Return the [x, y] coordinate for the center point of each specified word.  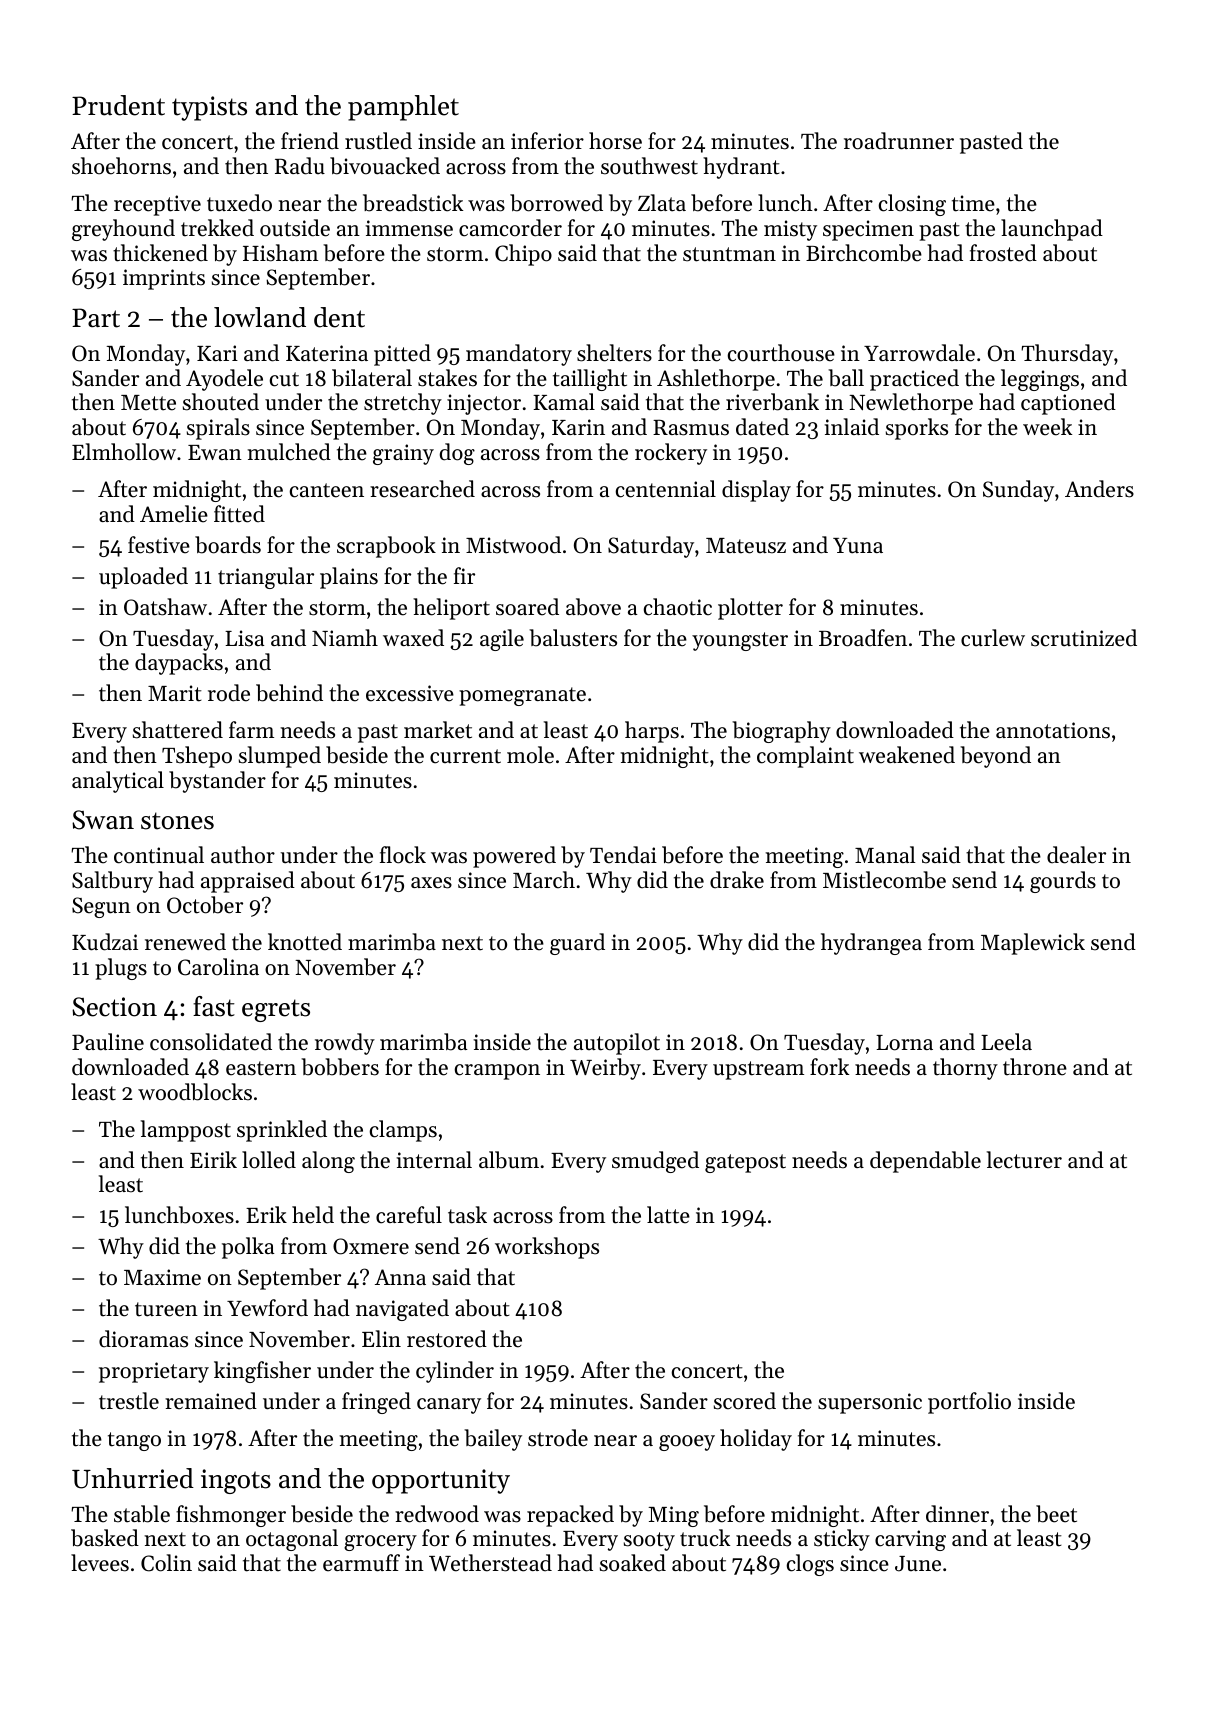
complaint [805, 757]
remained [211, 1401]
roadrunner [899, 141]
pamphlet [403, 108]
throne [1035, 1067]
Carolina [218, 967]
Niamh [345, 637]
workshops [547, 1248]
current [465, 756]
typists [209, 108]
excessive [410, 693]
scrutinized [1084, 638]
